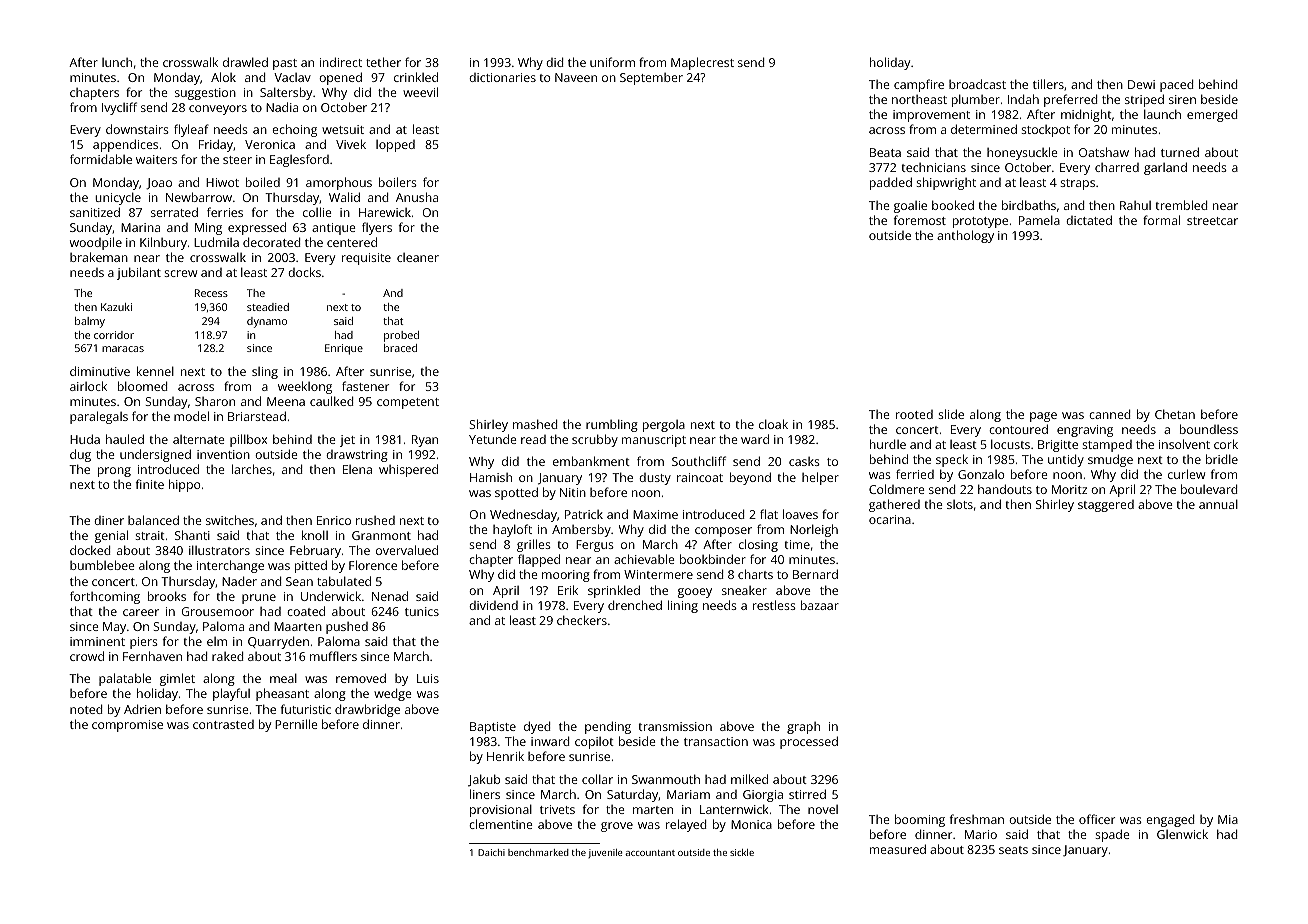  I want to click on bazaar, so click(820, 605).
